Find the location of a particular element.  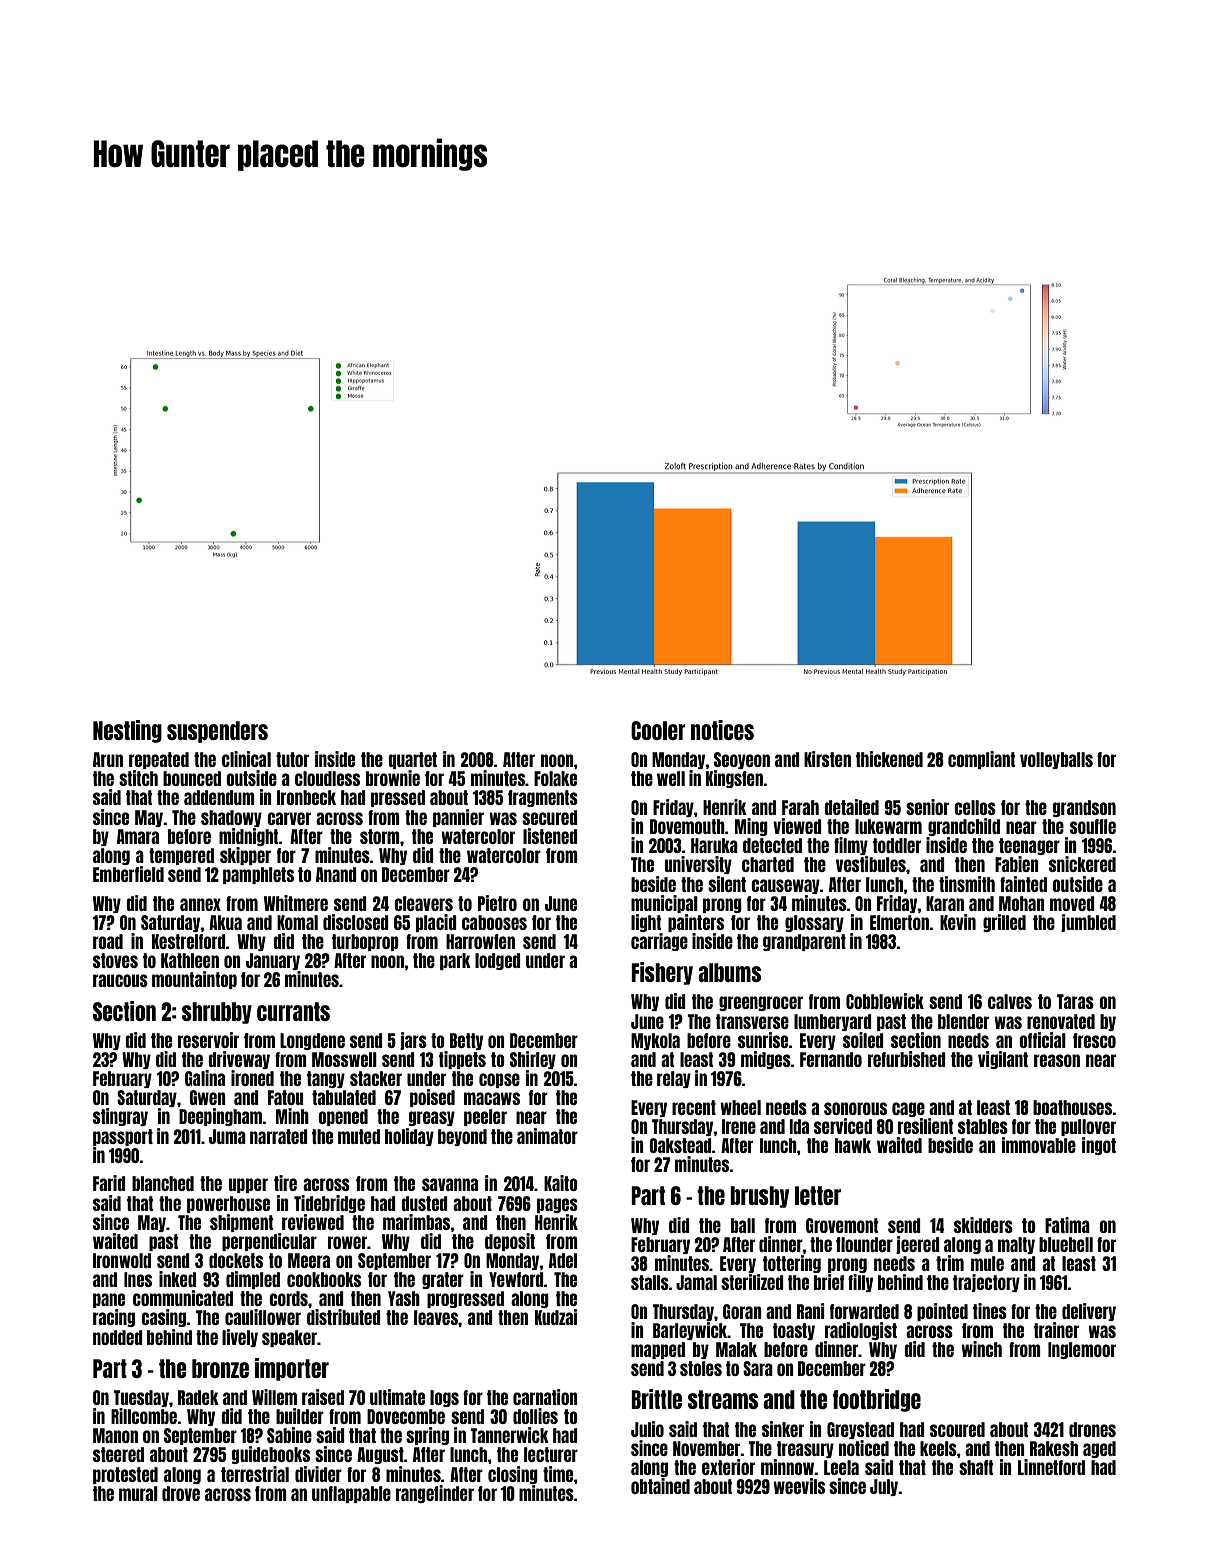

logs is located at coordinates (444, 1398).
